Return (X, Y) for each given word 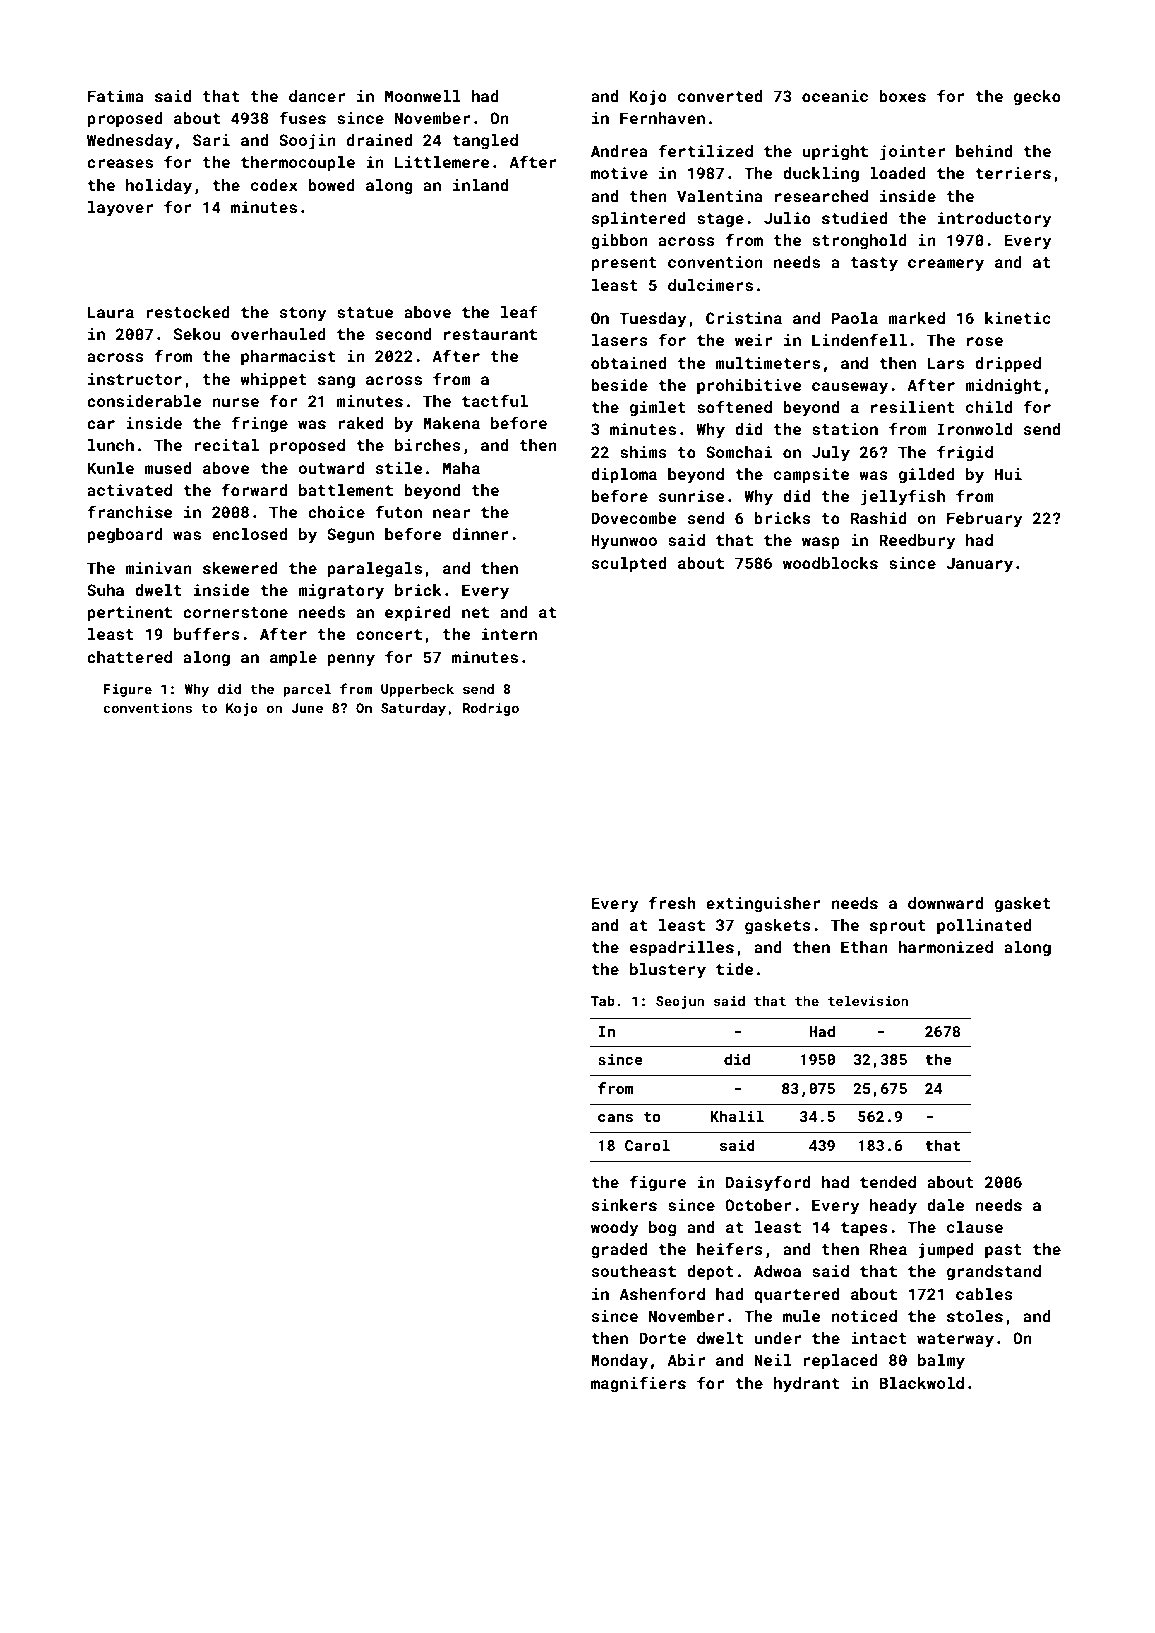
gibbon (619, 242)
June (307, 708)
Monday (619, 1362)
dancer (317, 96)
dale (945, 1205)
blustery (668, 971)
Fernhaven (662, 118)
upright (835, 153)
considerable (144, 401)
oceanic (835, 96)
